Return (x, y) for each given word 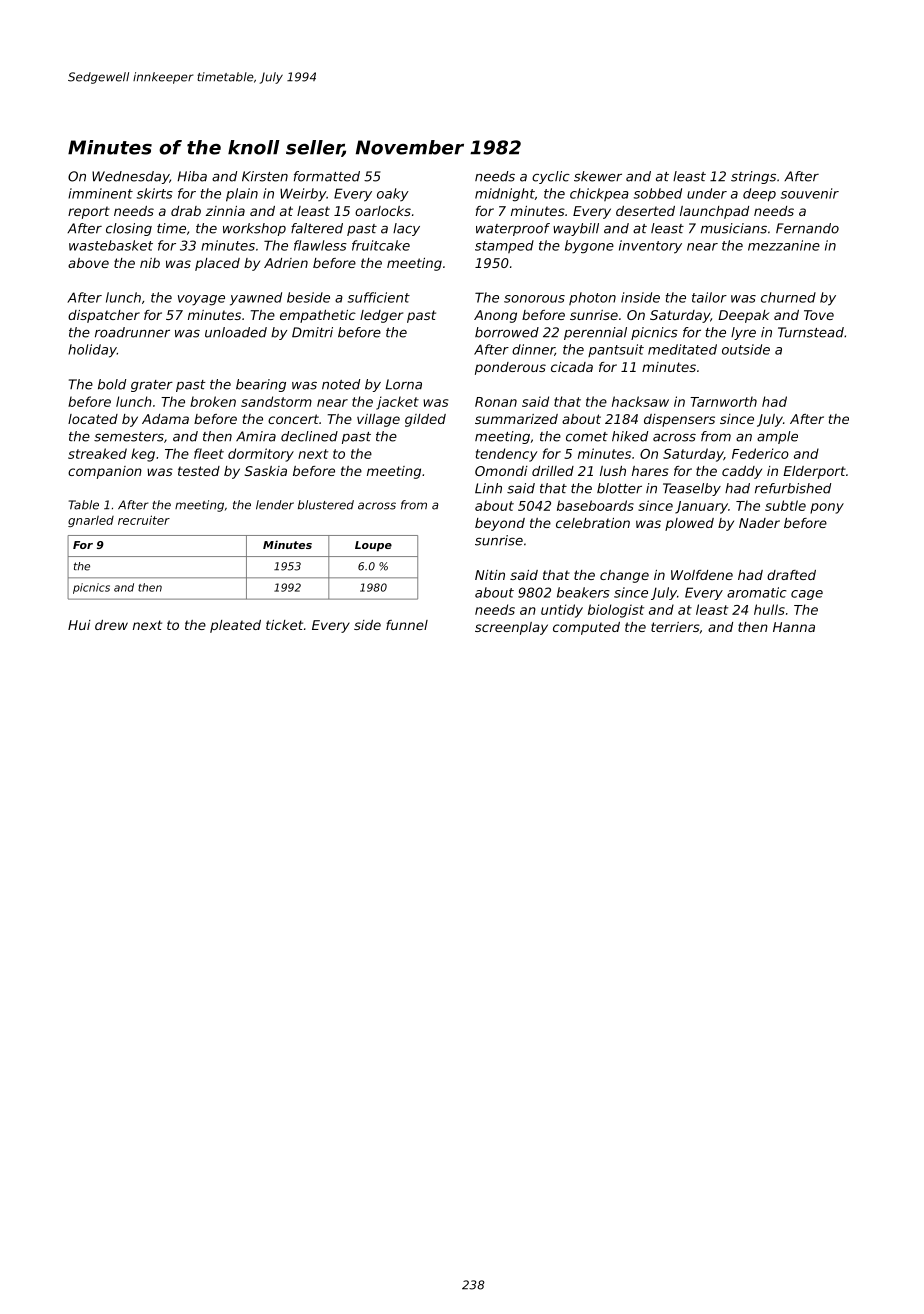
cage (807, 595)
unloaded (236, 332)
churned (788, 297)
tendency (506, 455)
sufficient (379, 297)
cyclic (551, 177)
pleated (235, 626)
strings (753, 177)
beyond (500, 524)
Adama (165, 419)
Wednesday (130, 177)
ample (777, 437)
